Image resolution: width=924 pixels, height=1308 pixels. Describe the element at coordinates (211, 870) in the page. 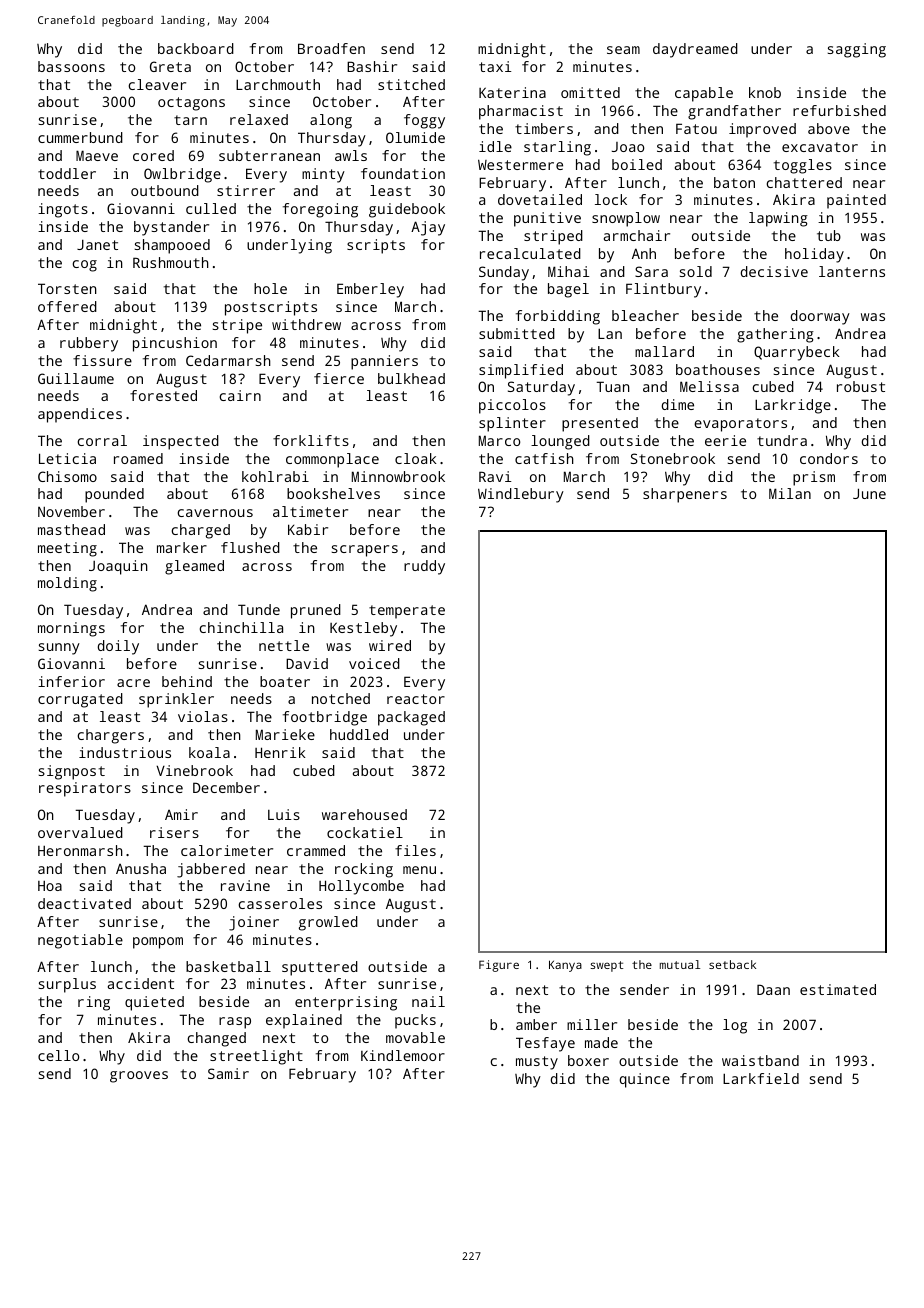

I see `jabbered` at that location.
